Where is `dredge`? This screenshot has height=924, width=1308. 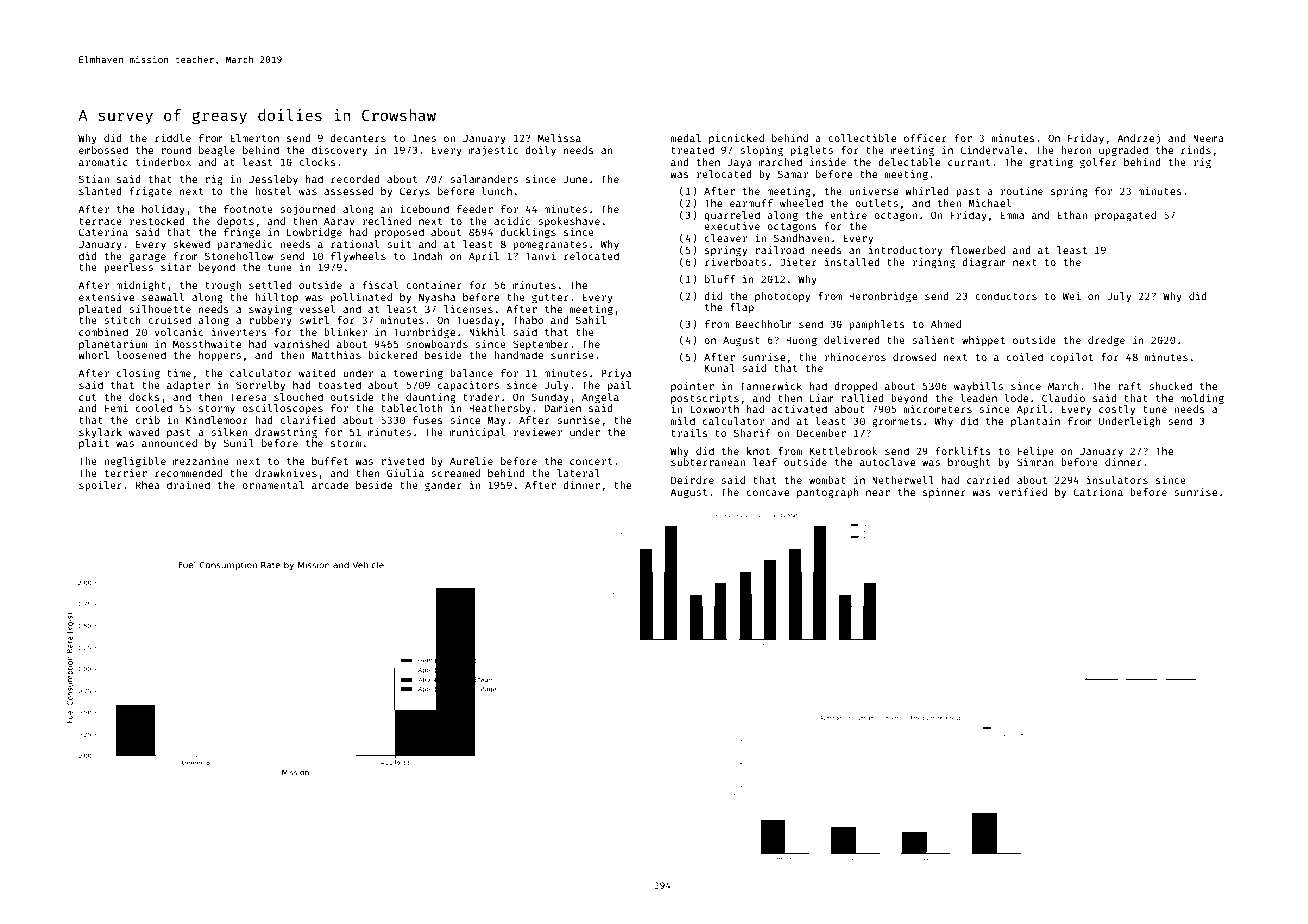
dredge is located at coordinates (1106, 341).
